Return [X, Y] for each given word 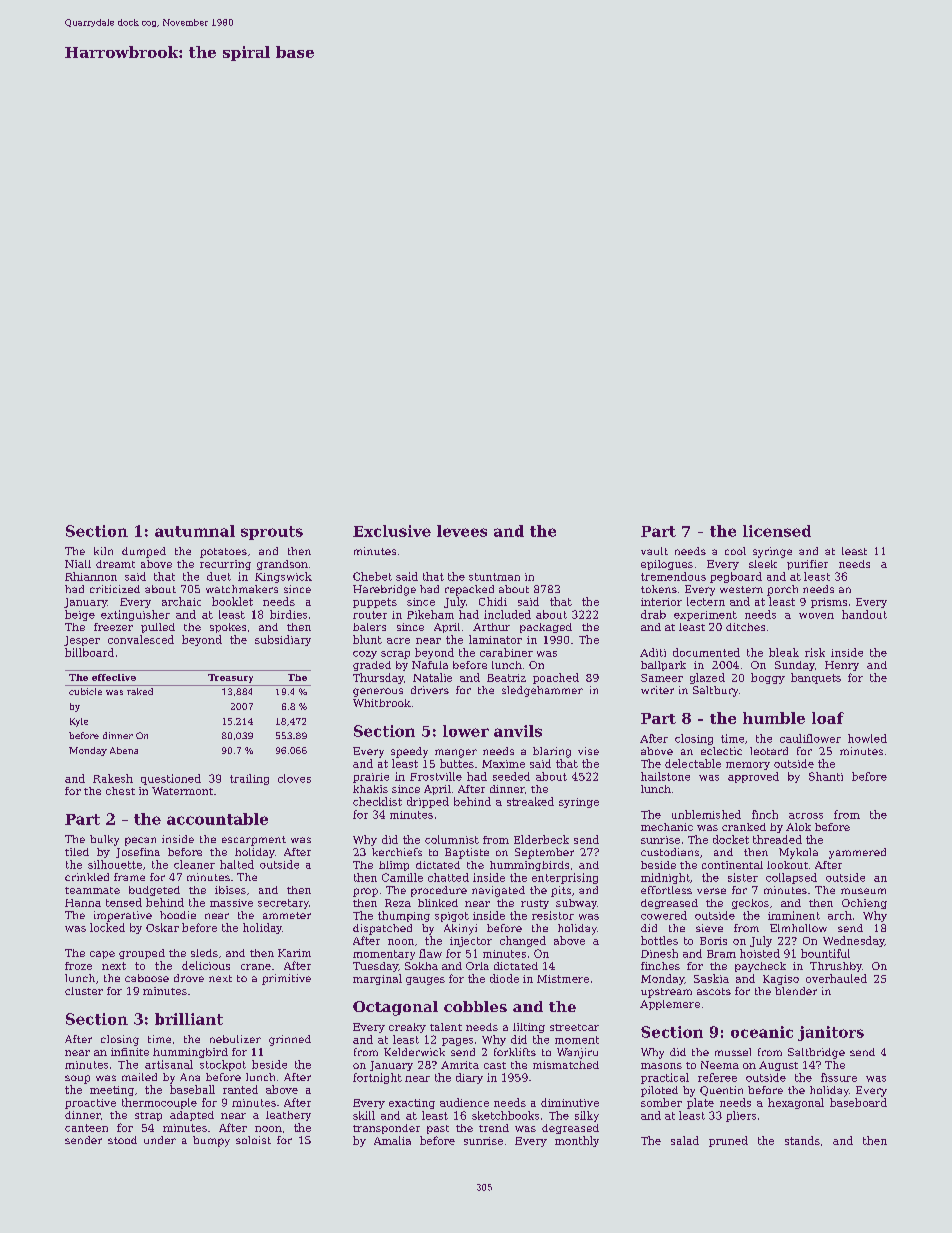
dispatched [382, 929]
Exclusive [392, 531]
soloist [253, 1140]
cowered [664, 915]
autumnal [195, 531]
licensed [777, 531]
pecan [140, 841]
